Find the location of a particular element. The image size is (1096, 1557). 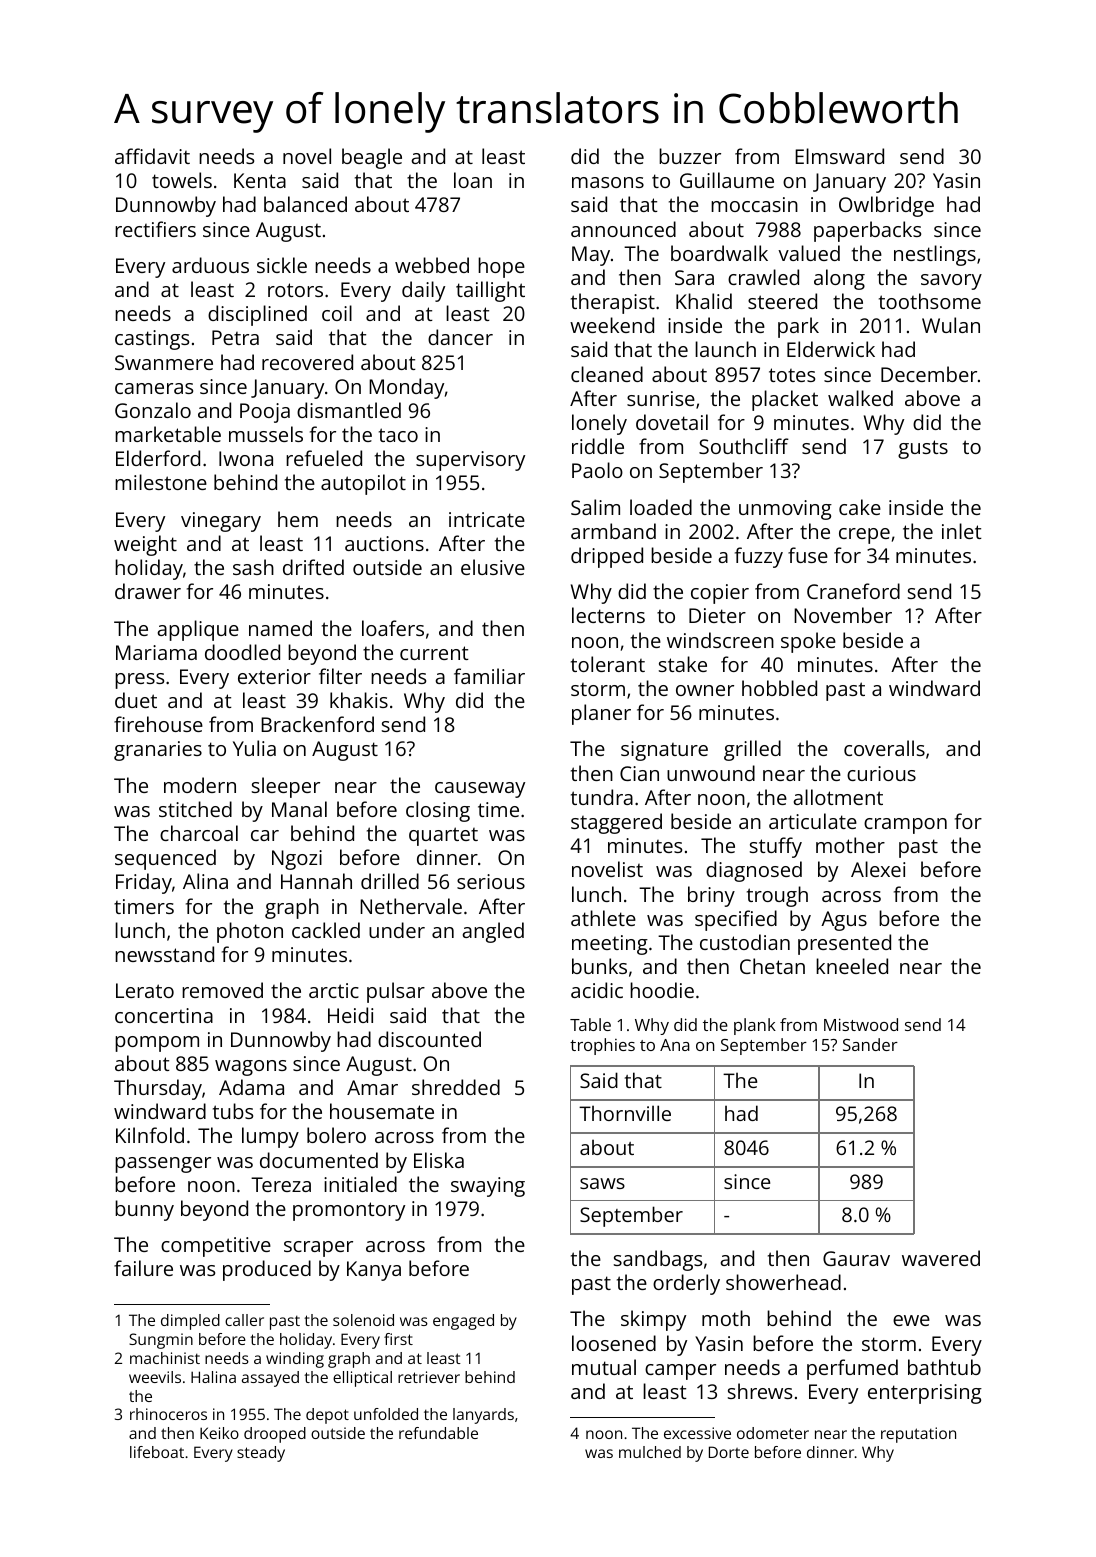

masons is located at coordinates (608, 182).
